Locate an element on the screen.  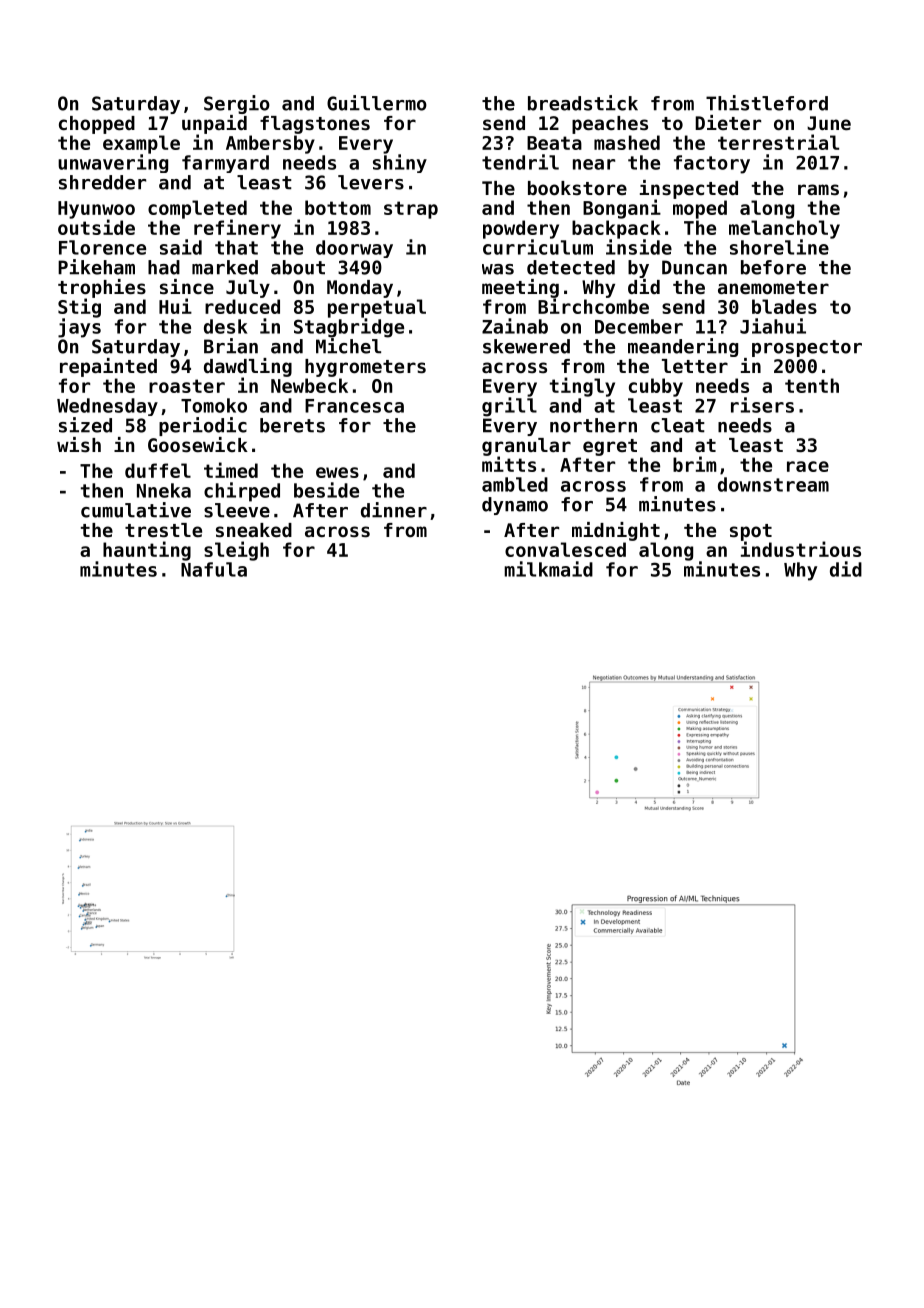
duffel is located at coordinates (158, 470).
